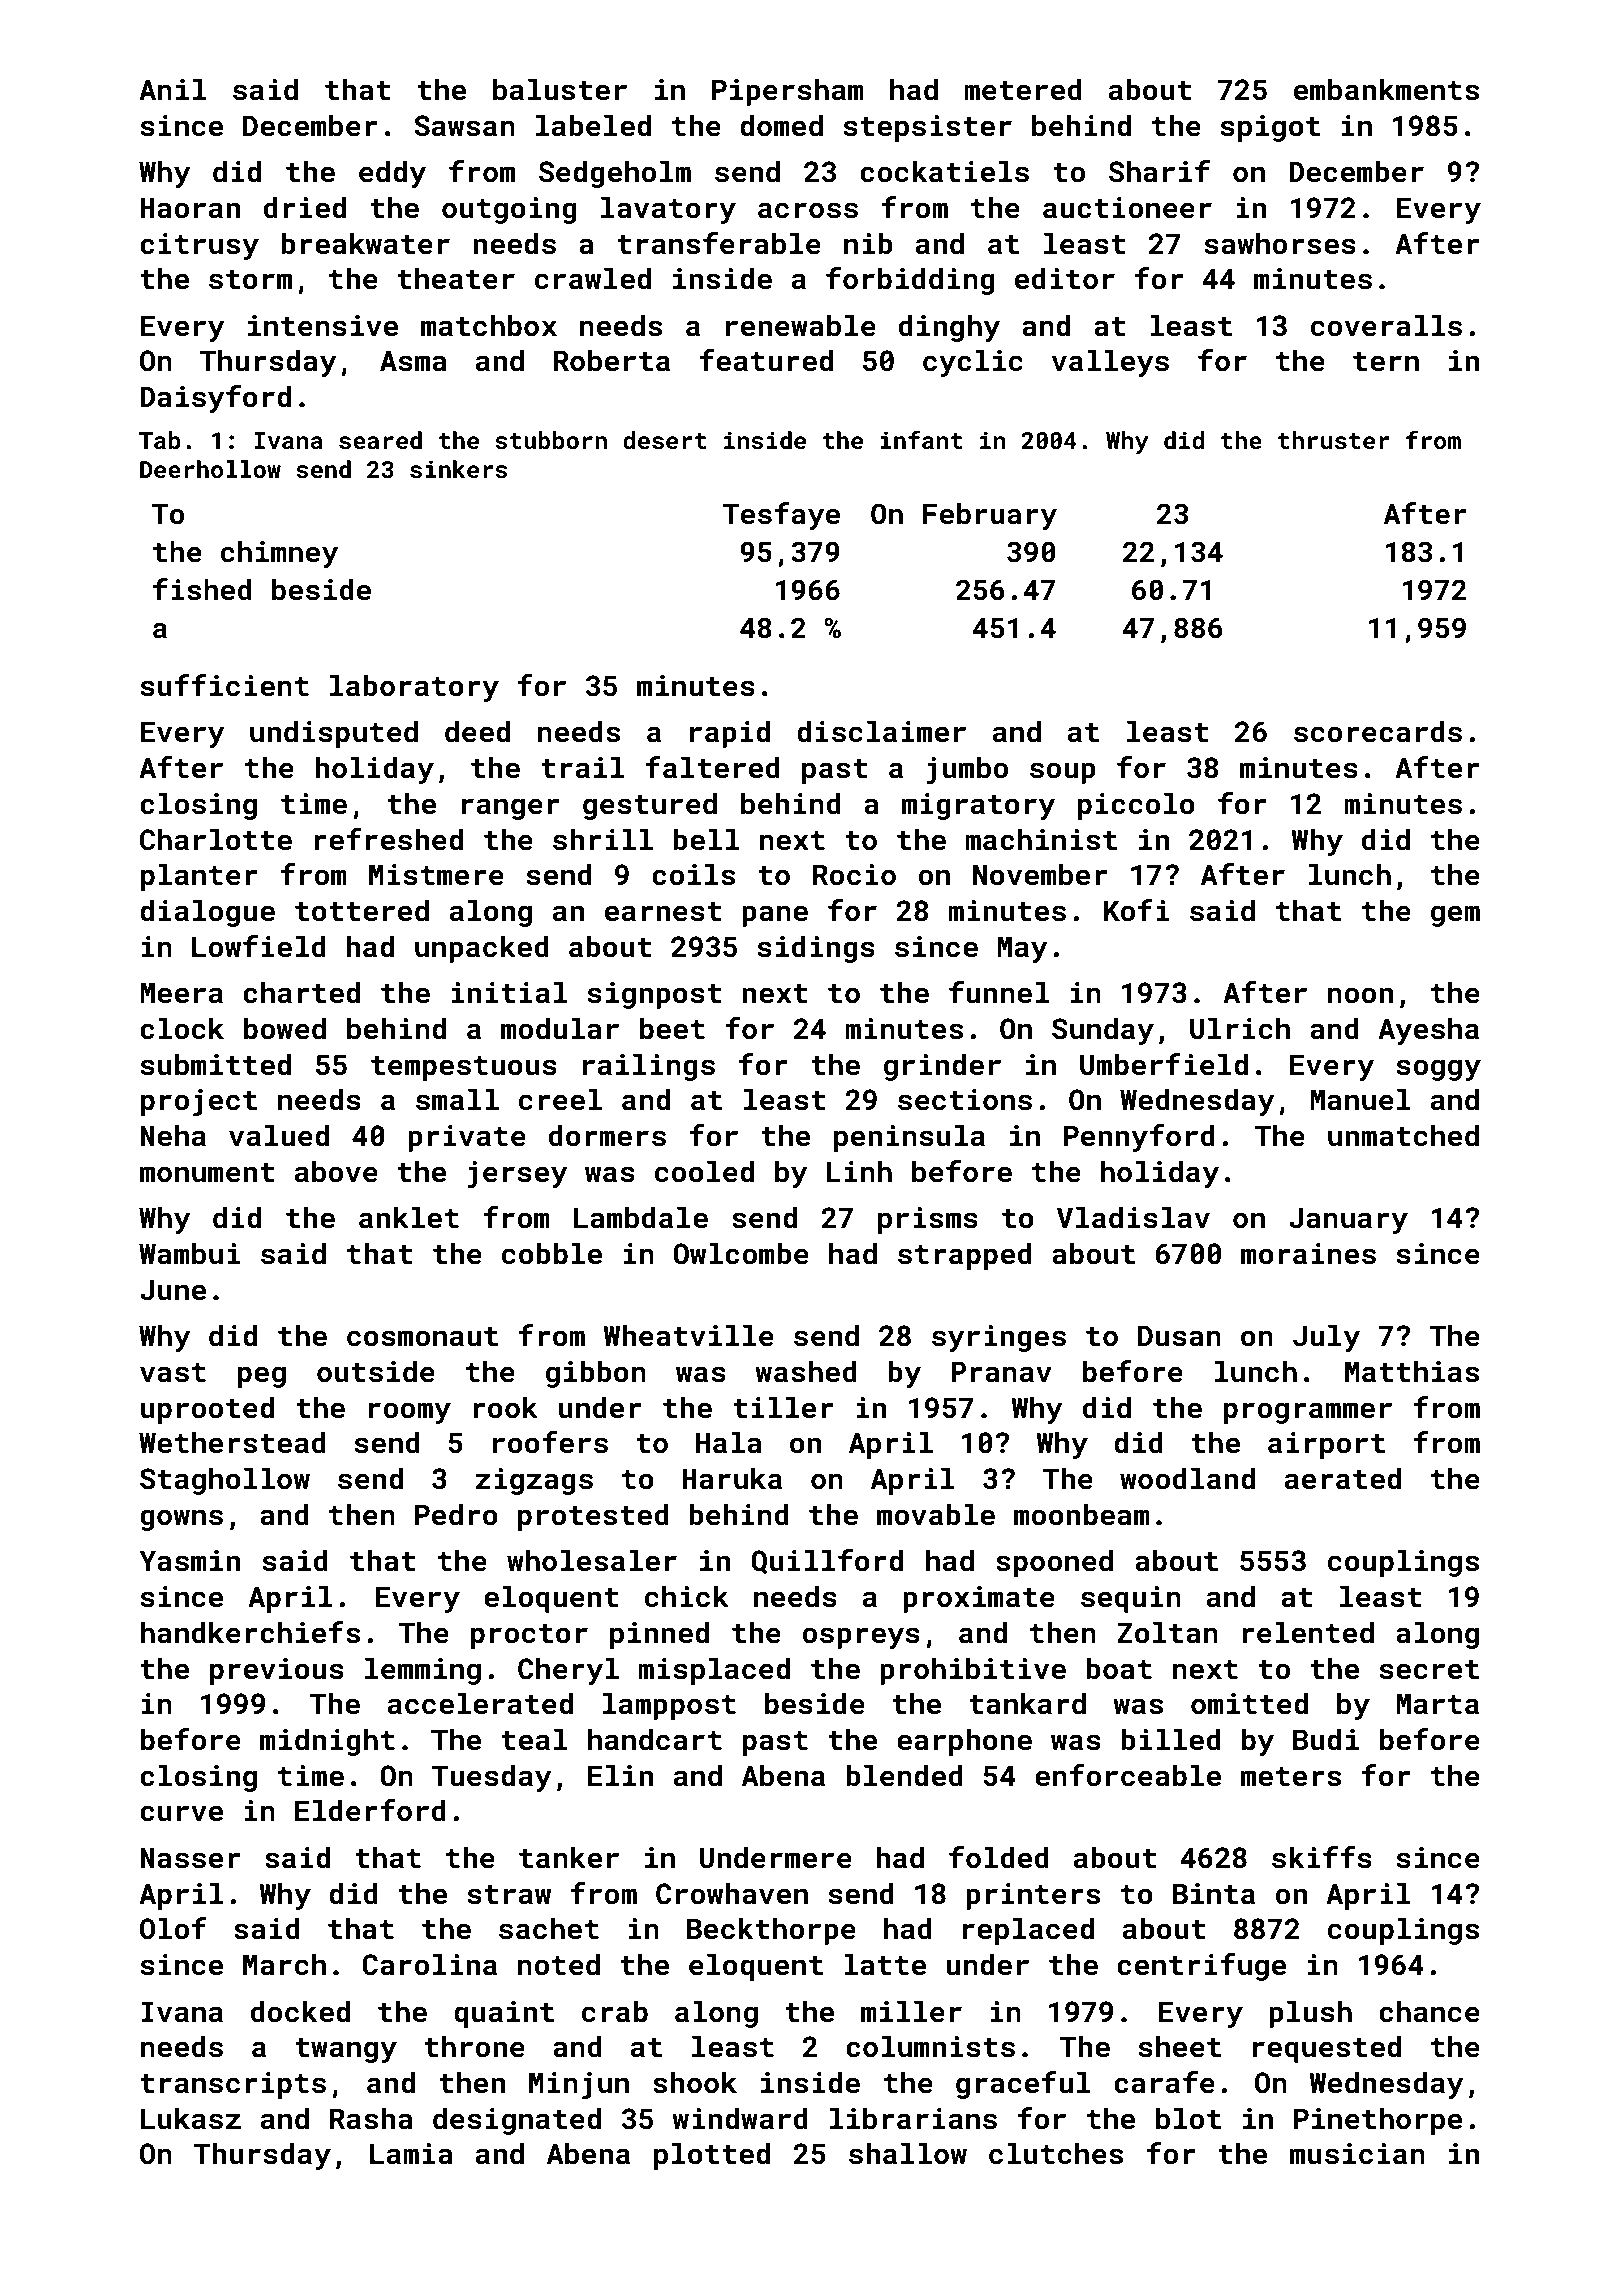 The height and width of the image is (2292, 1620). What do you see at coordinates (207, 1173) in the image?
I see `monument` at bounding box center [207, 1173].
